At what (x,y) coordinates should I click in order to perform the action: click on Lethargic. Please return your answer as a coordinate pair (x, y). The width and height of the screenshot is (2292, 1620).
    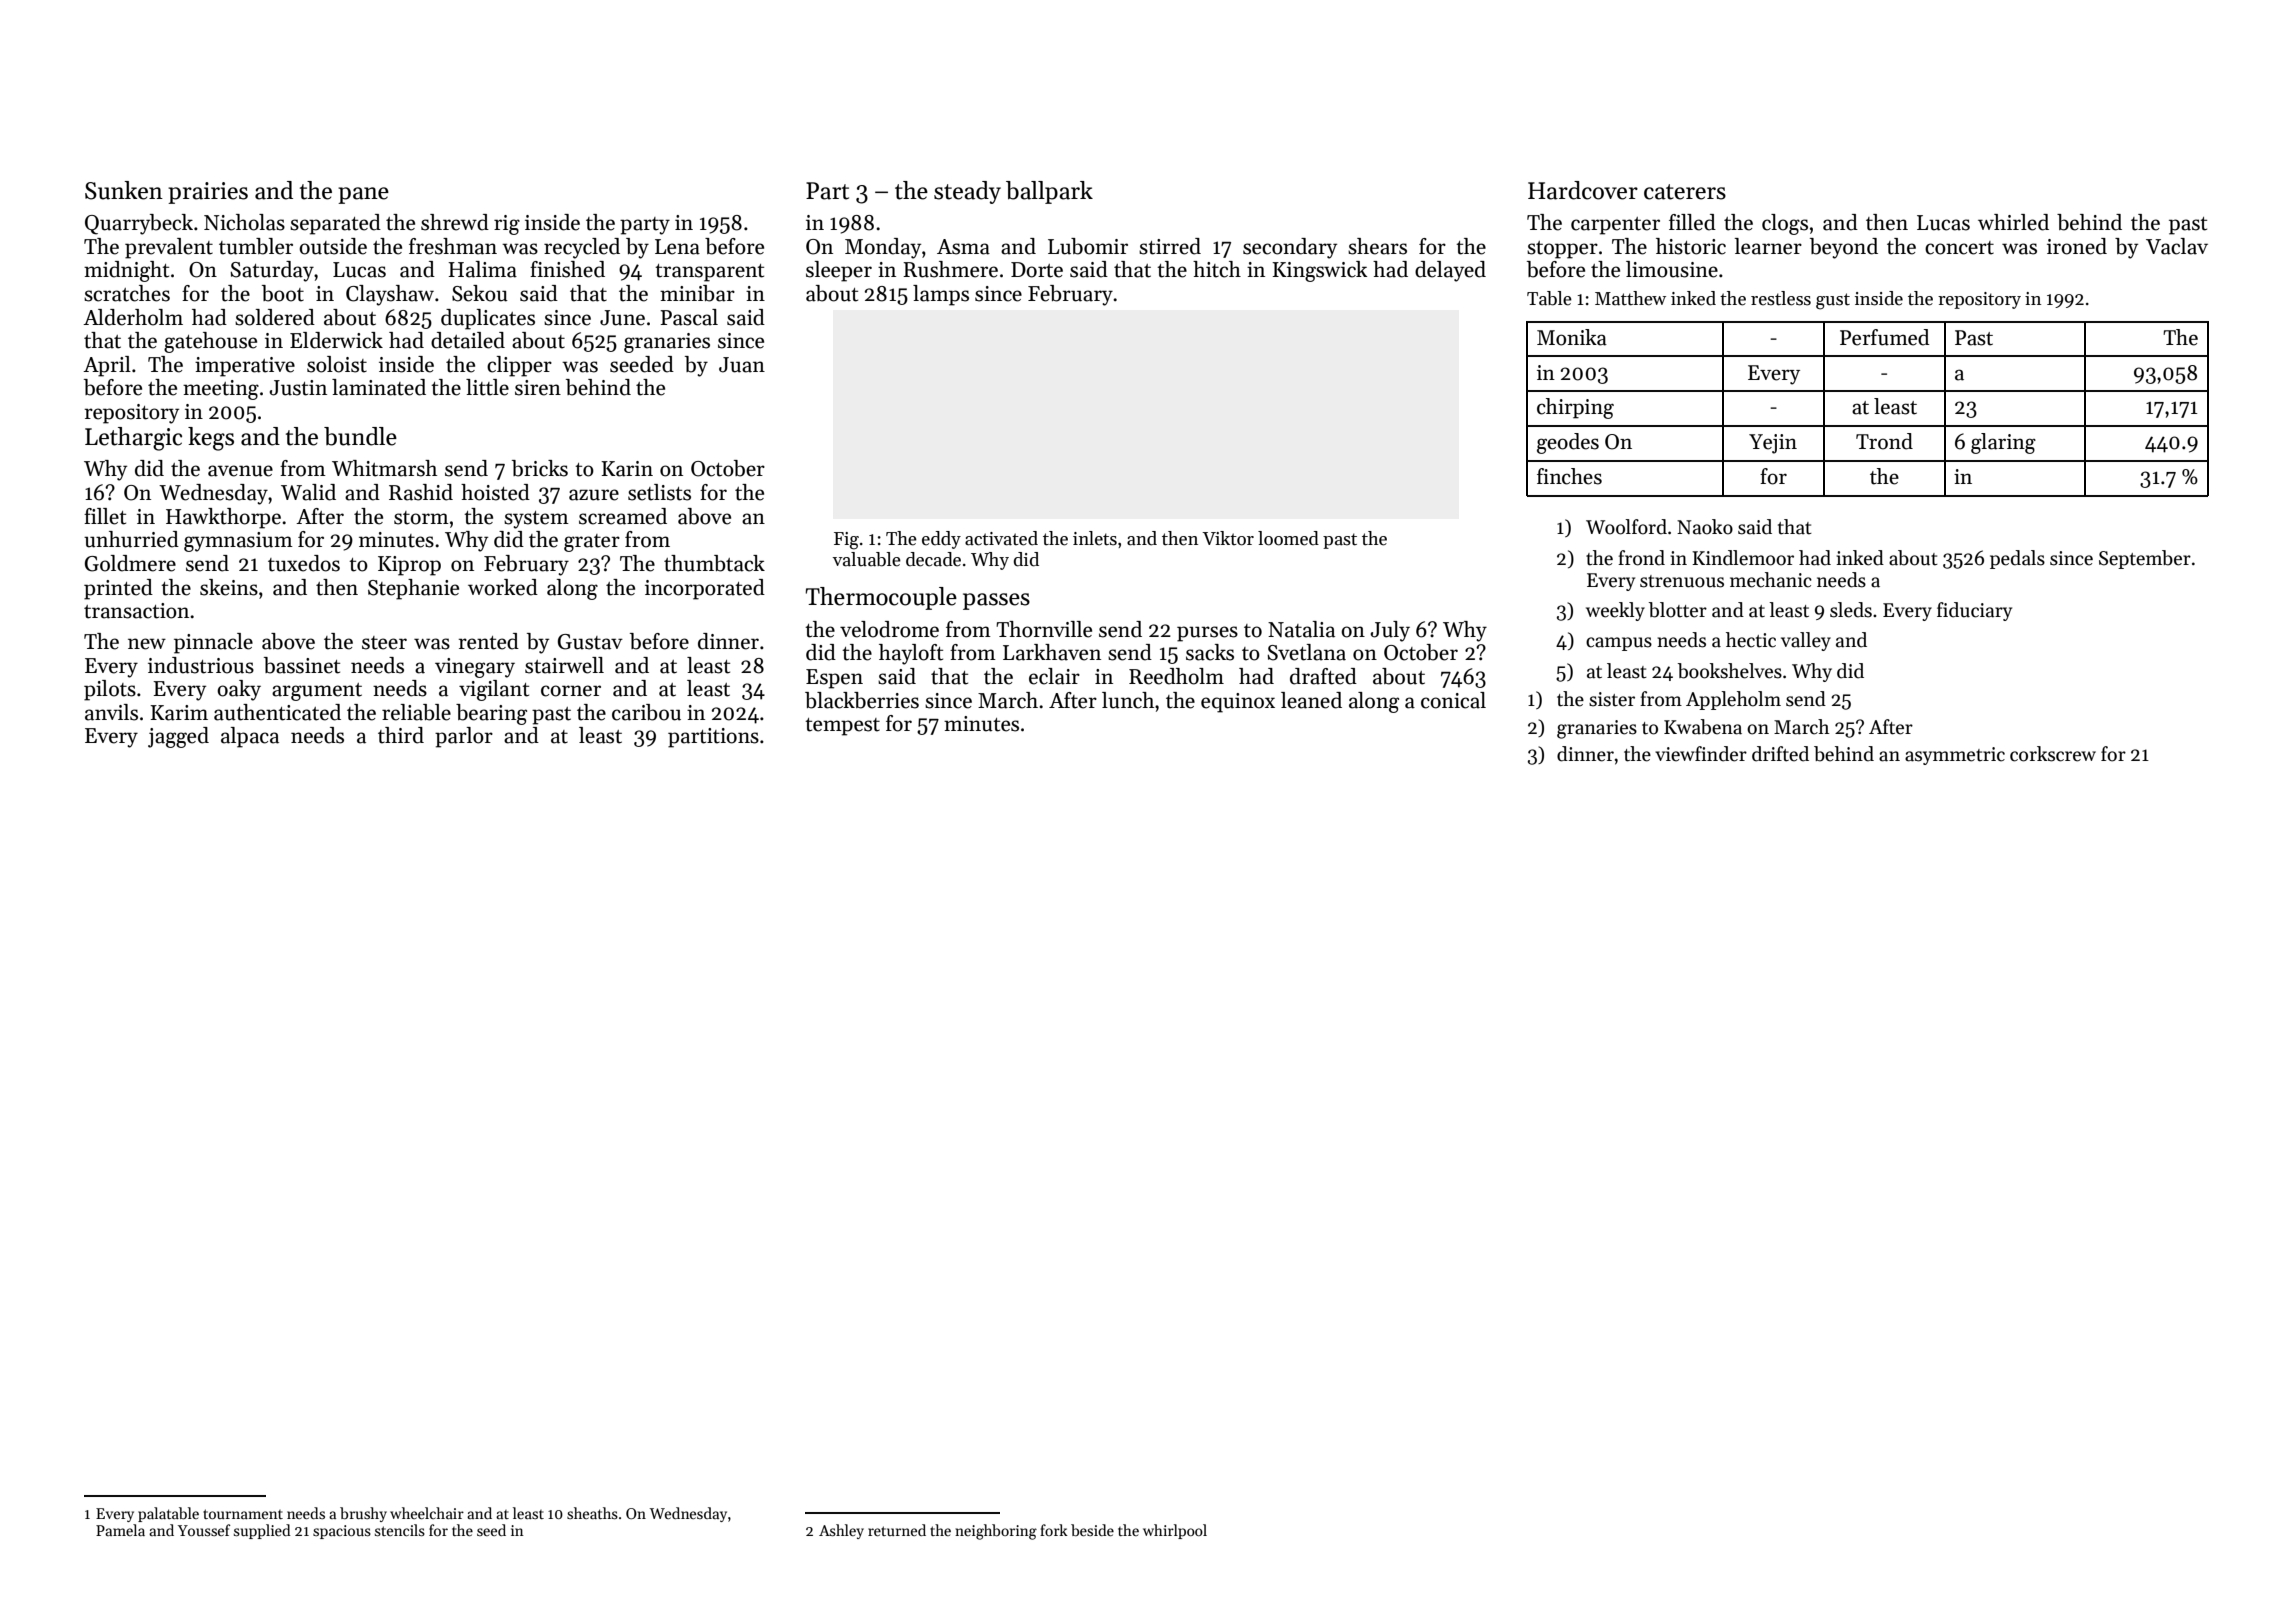
    Looking at the image, I should click on (133, 439).
